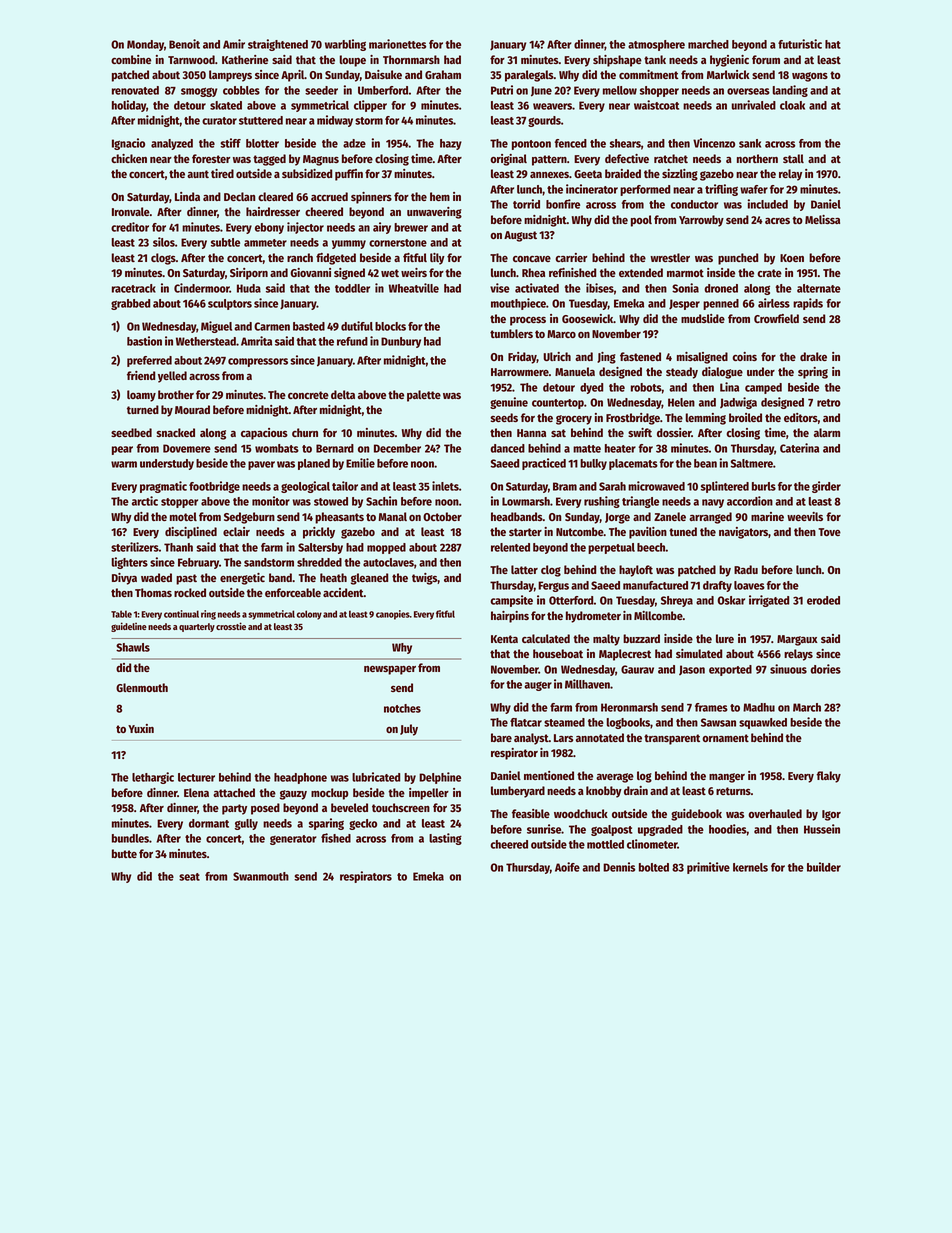  I want to click on atmosphere, so click(656, 45).
